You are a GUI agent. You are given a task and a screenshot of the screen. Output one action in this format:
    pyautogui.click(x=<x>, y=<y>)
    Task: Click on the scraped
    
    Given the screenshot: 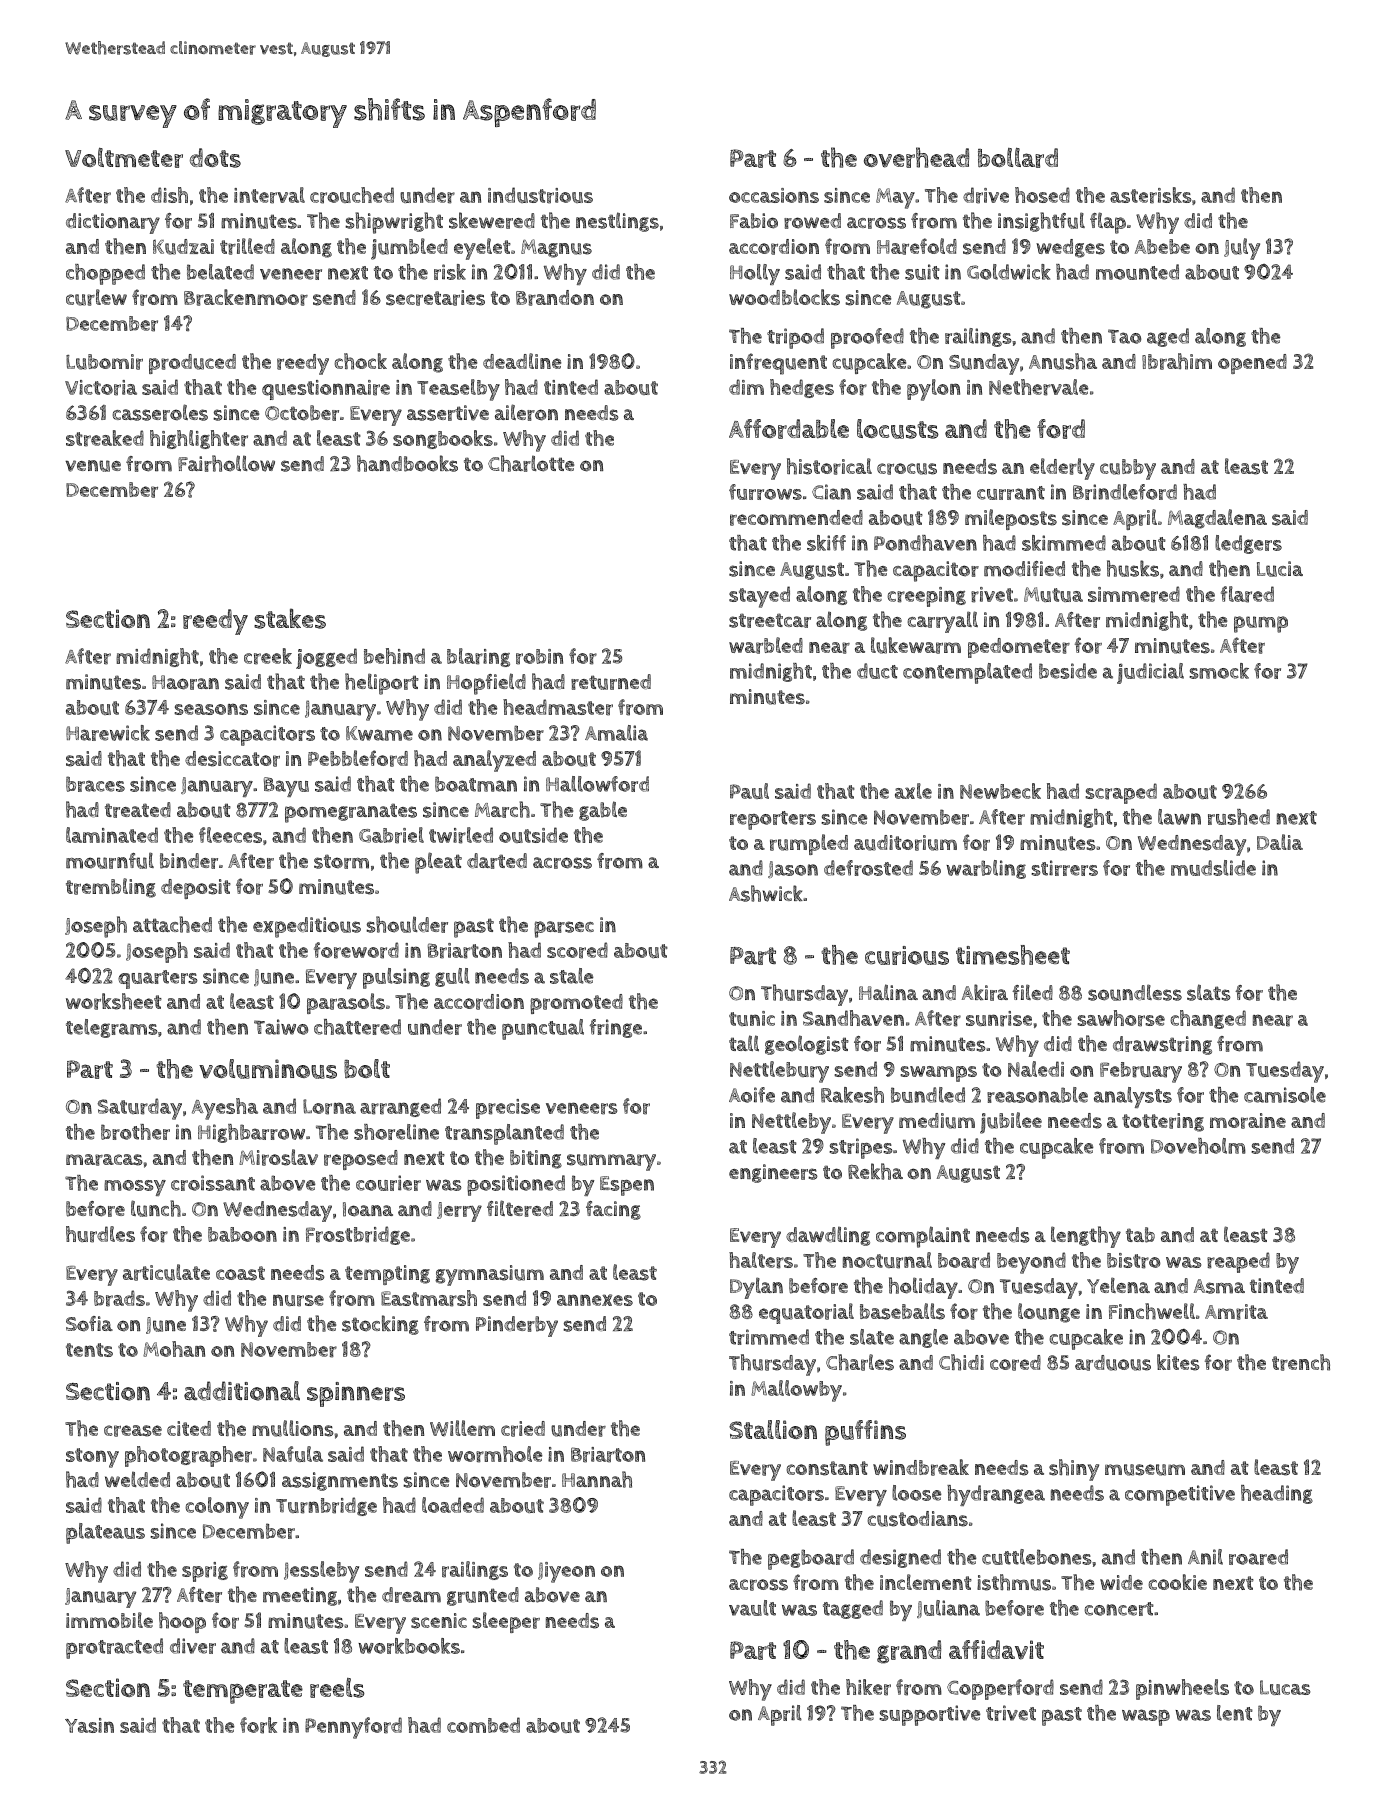 What is the action you would take?
    pyautogui.click(x=1121, y=793)
